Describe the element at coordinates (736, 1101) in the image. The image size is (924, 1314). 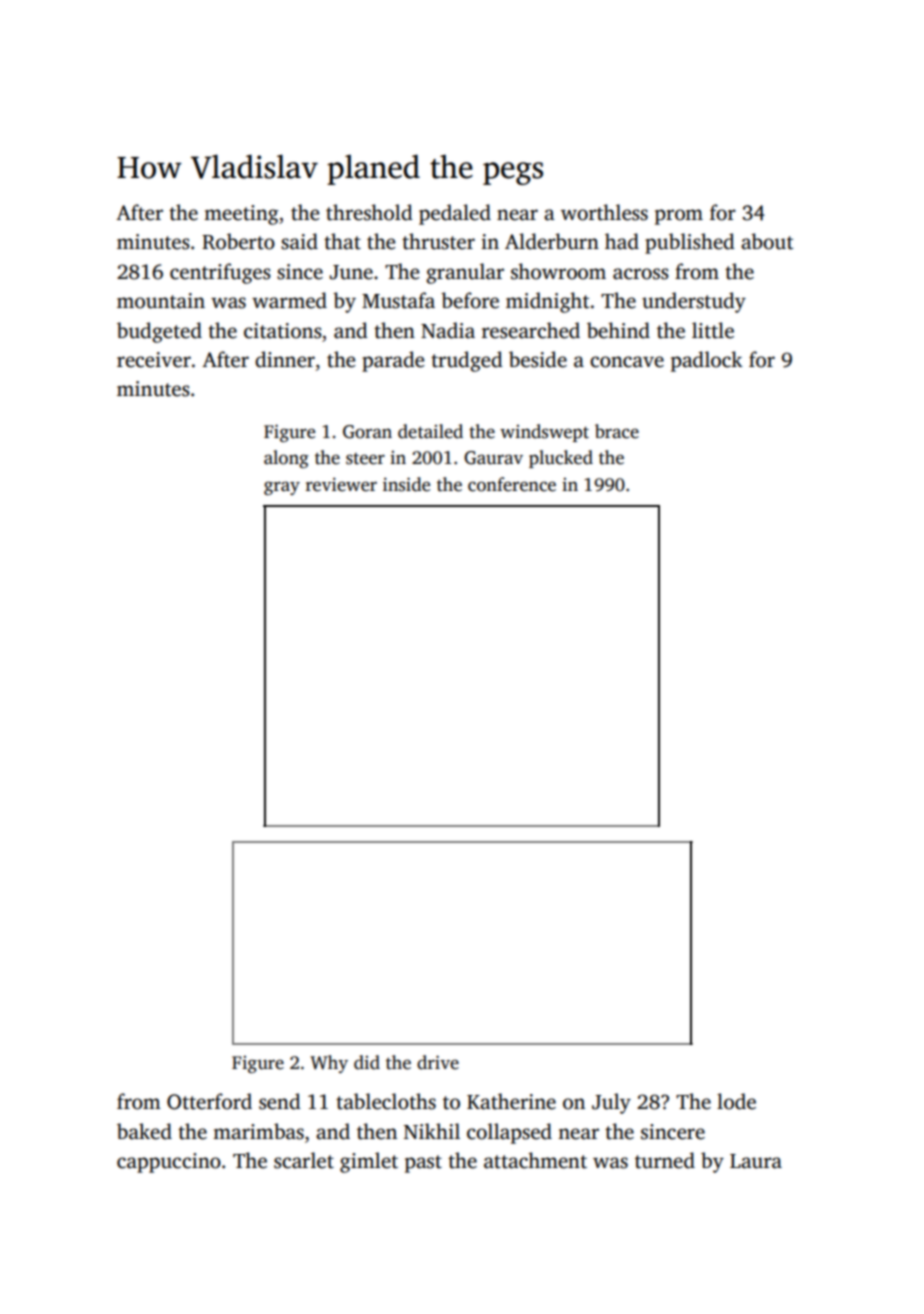
I see `lode` at that location.
